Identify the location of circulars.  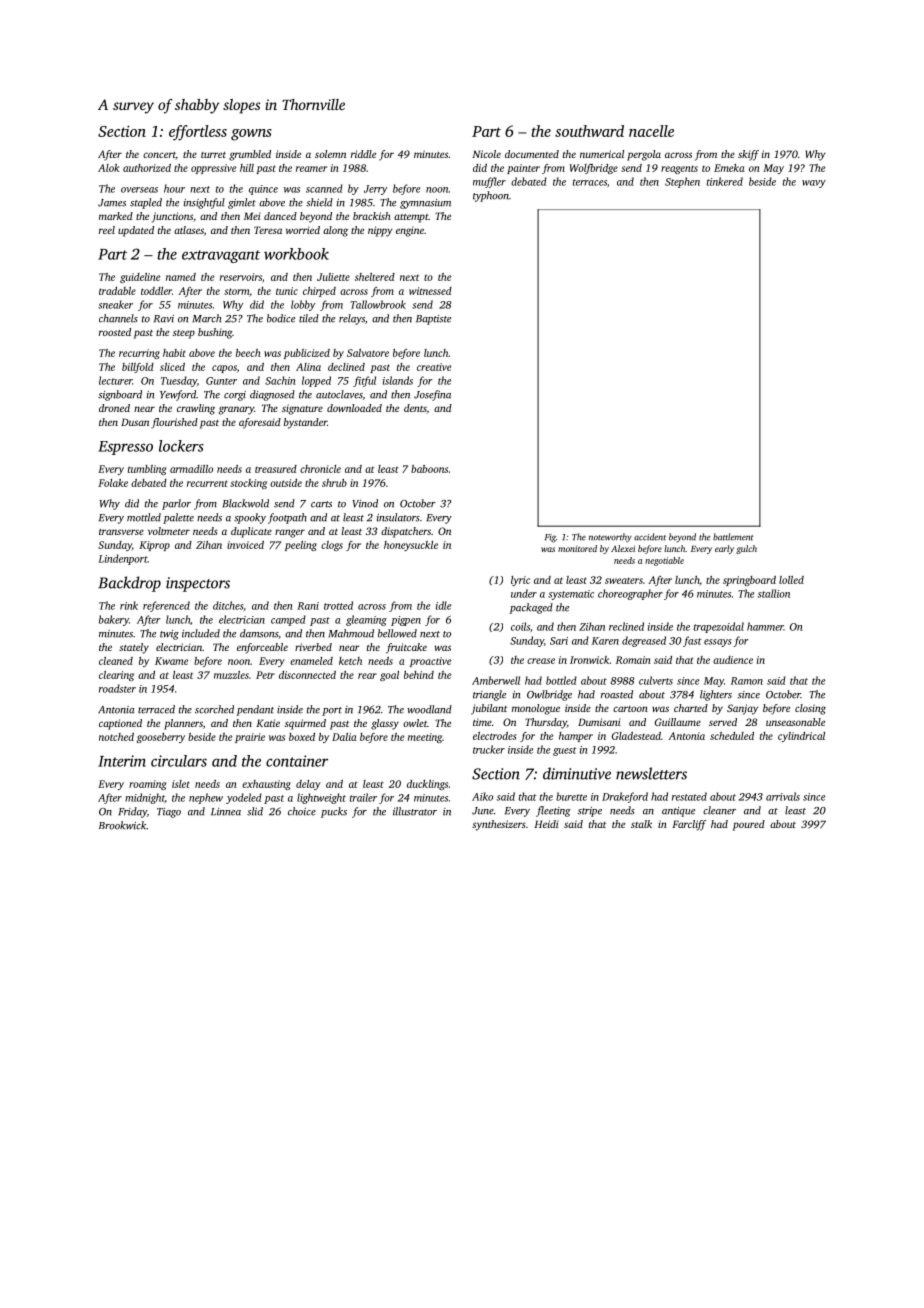
(179, 761).
